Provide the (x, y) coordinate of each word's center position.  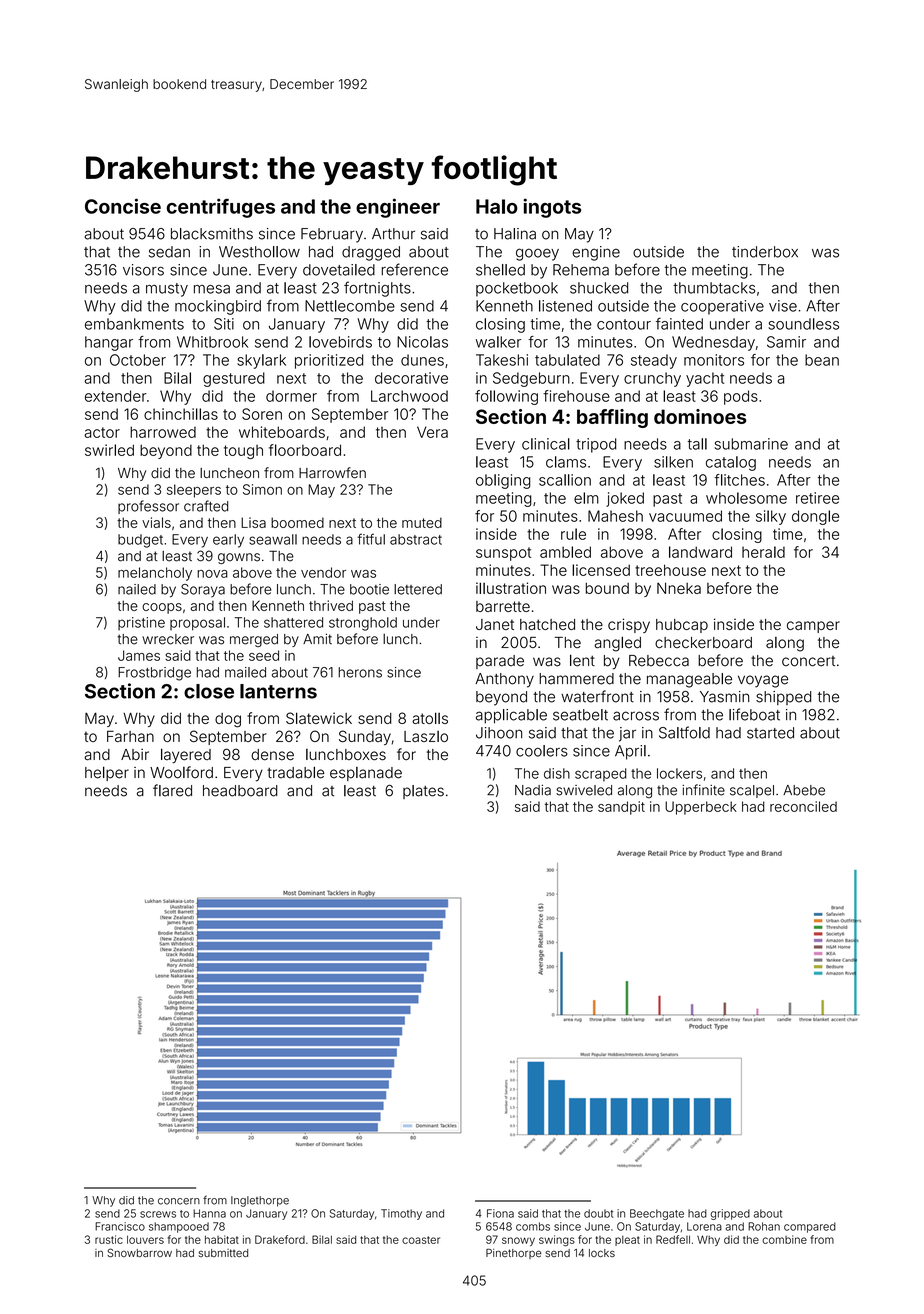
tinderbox (765, 252)
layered (186, 755)
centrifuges (221, 208)
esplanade (366, 774)
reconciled (803, 806)
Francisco (120, 1226)
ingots (552, 208)
